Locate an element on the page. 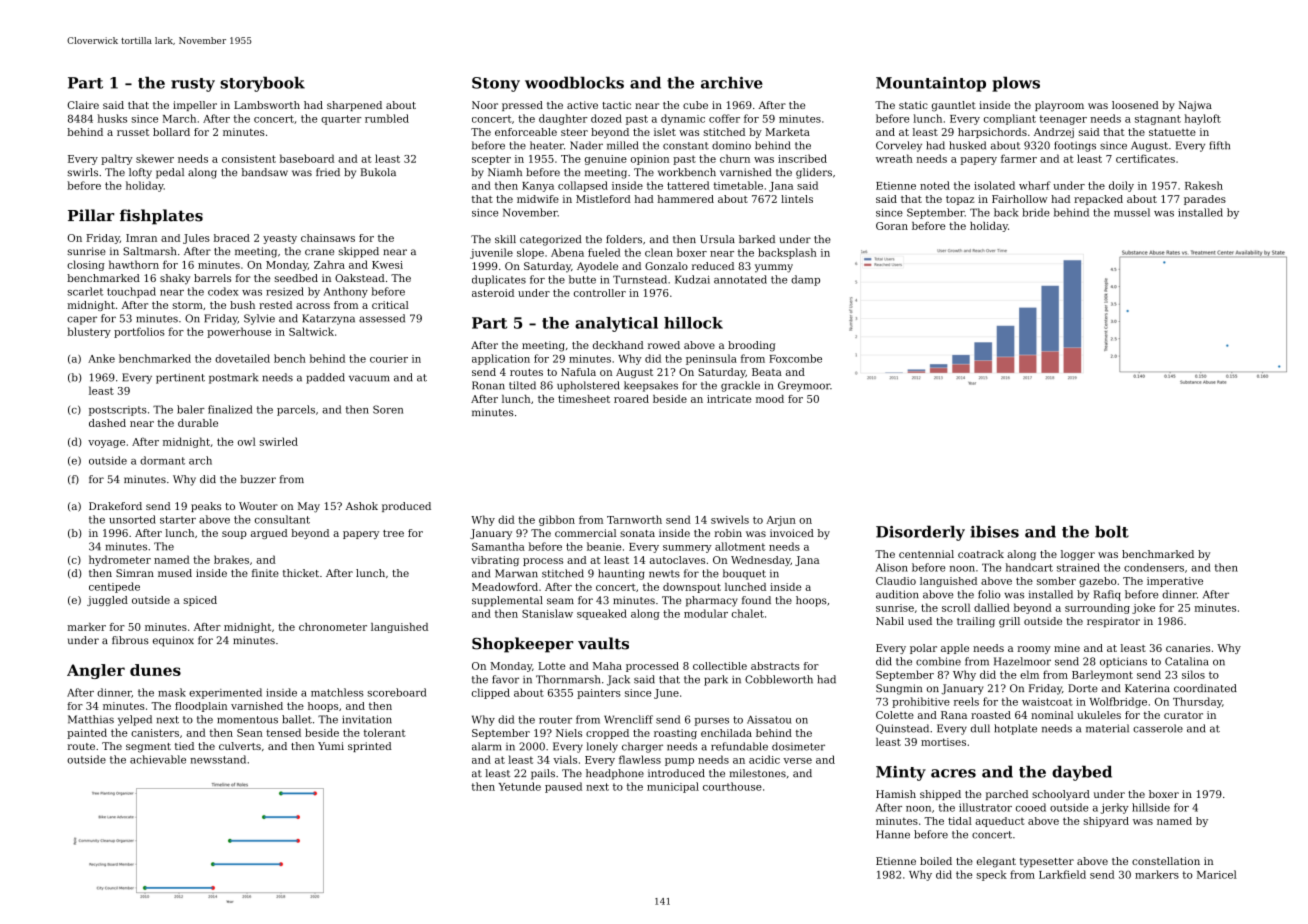 The width and height of the image is (1308, 924). woodblocks is located at coordinates (574, 82).
